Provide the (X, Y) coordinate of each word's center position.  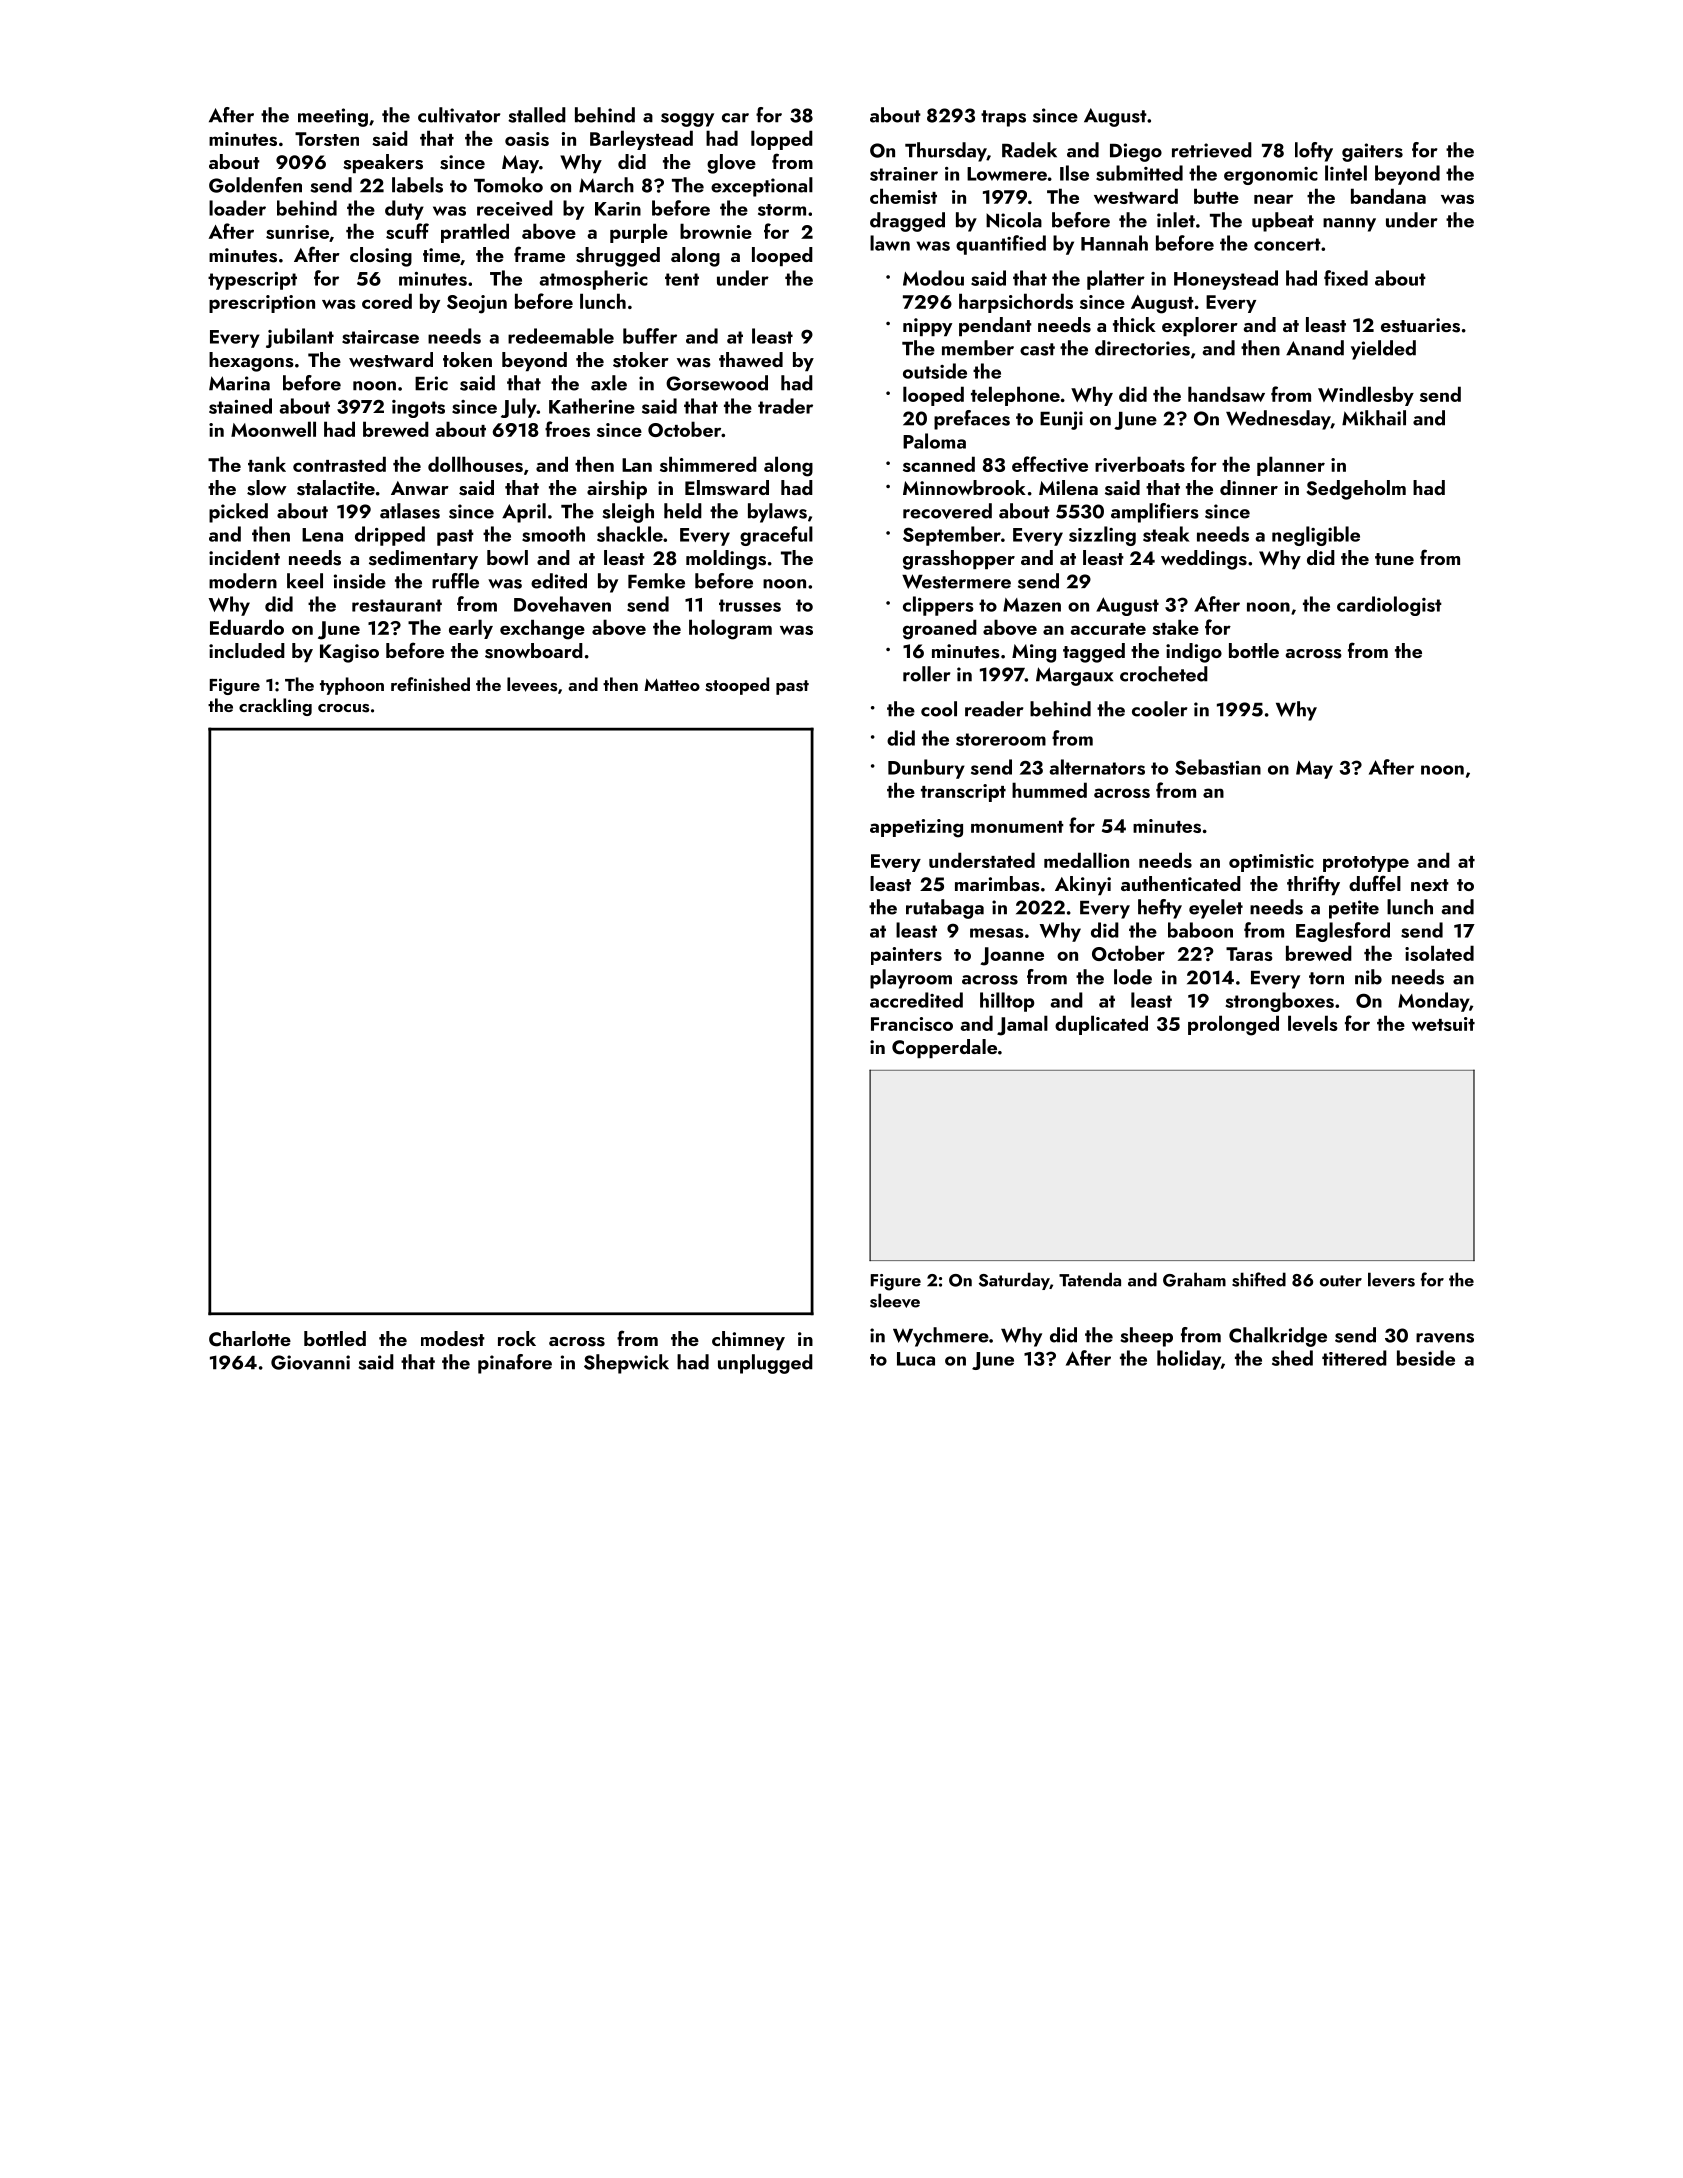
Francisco (912, 1024)
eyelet (1216, 909)
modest (453, 1339)
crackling (275, 707)
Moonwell (273, 429)
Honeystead (1226, 280)
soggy (687, 120)
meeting (333, 117)
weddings (1204, 560)
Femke (656, 581)
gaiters (1372, 152)
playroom (911, 979)
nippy (927, 327)
